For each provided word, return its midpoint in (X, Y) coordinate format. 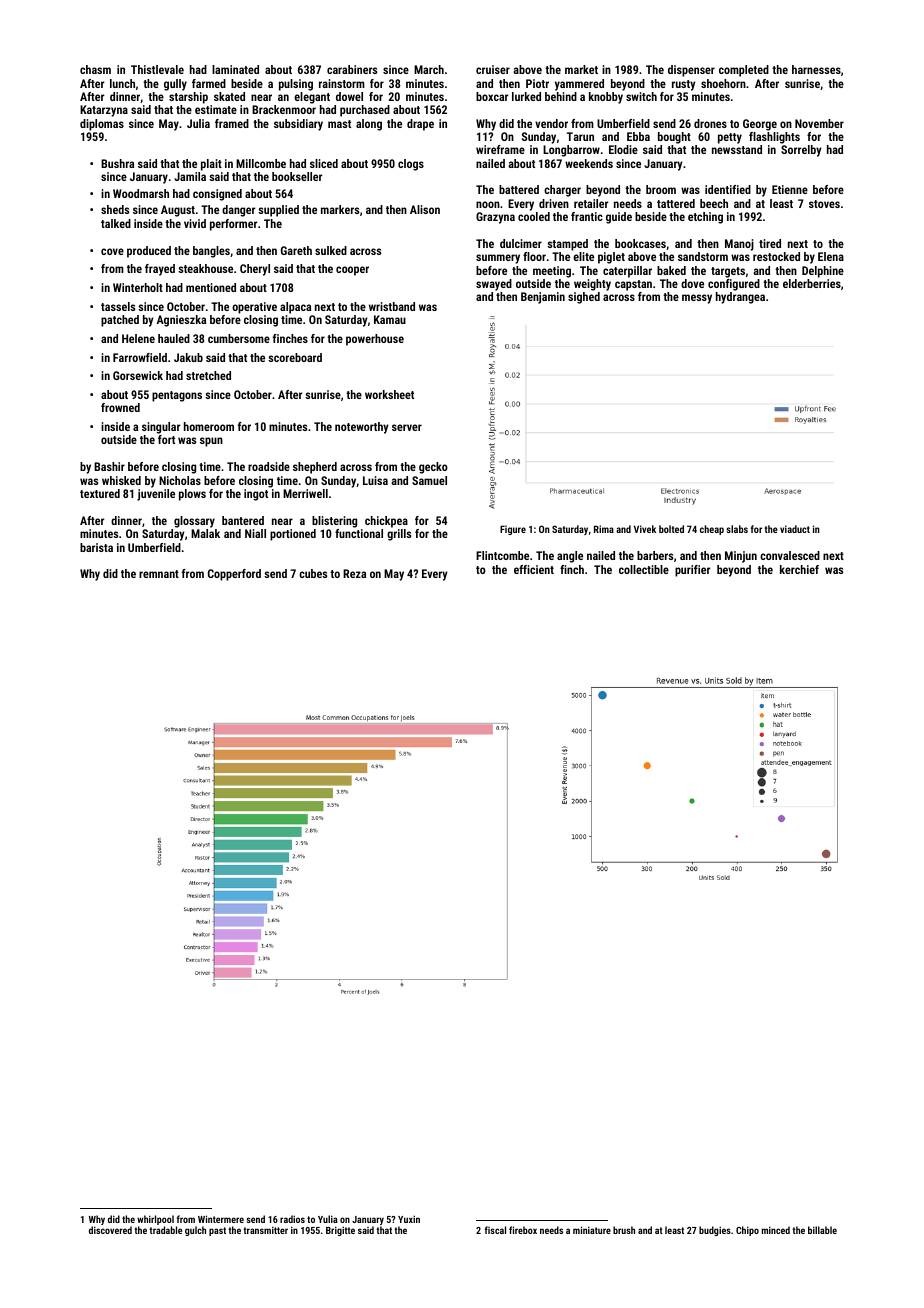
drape (420, 125)
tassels (118, 306)
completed (744, 71)
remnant (159, 574)
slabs (737, 529)
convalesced (790, 555)
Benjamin (543, 298)
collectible (644, 569)
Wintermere (221, 1219)
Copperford (234, 575)
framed (232, 123)
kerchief (799, 569)
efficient (534, 569)
